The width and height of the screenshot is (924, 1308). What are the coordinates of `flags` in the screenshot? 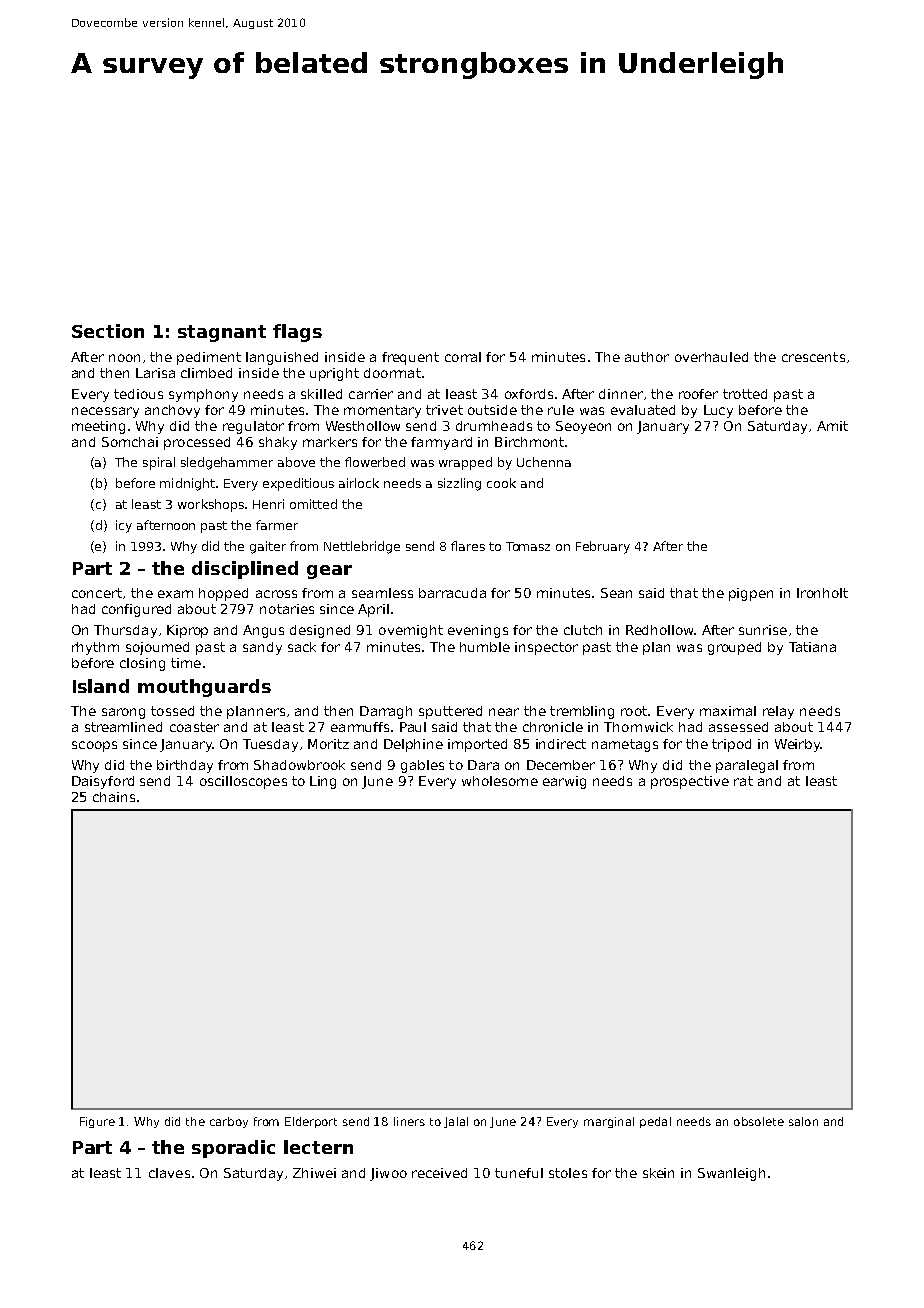 It's located at (297, 333).
